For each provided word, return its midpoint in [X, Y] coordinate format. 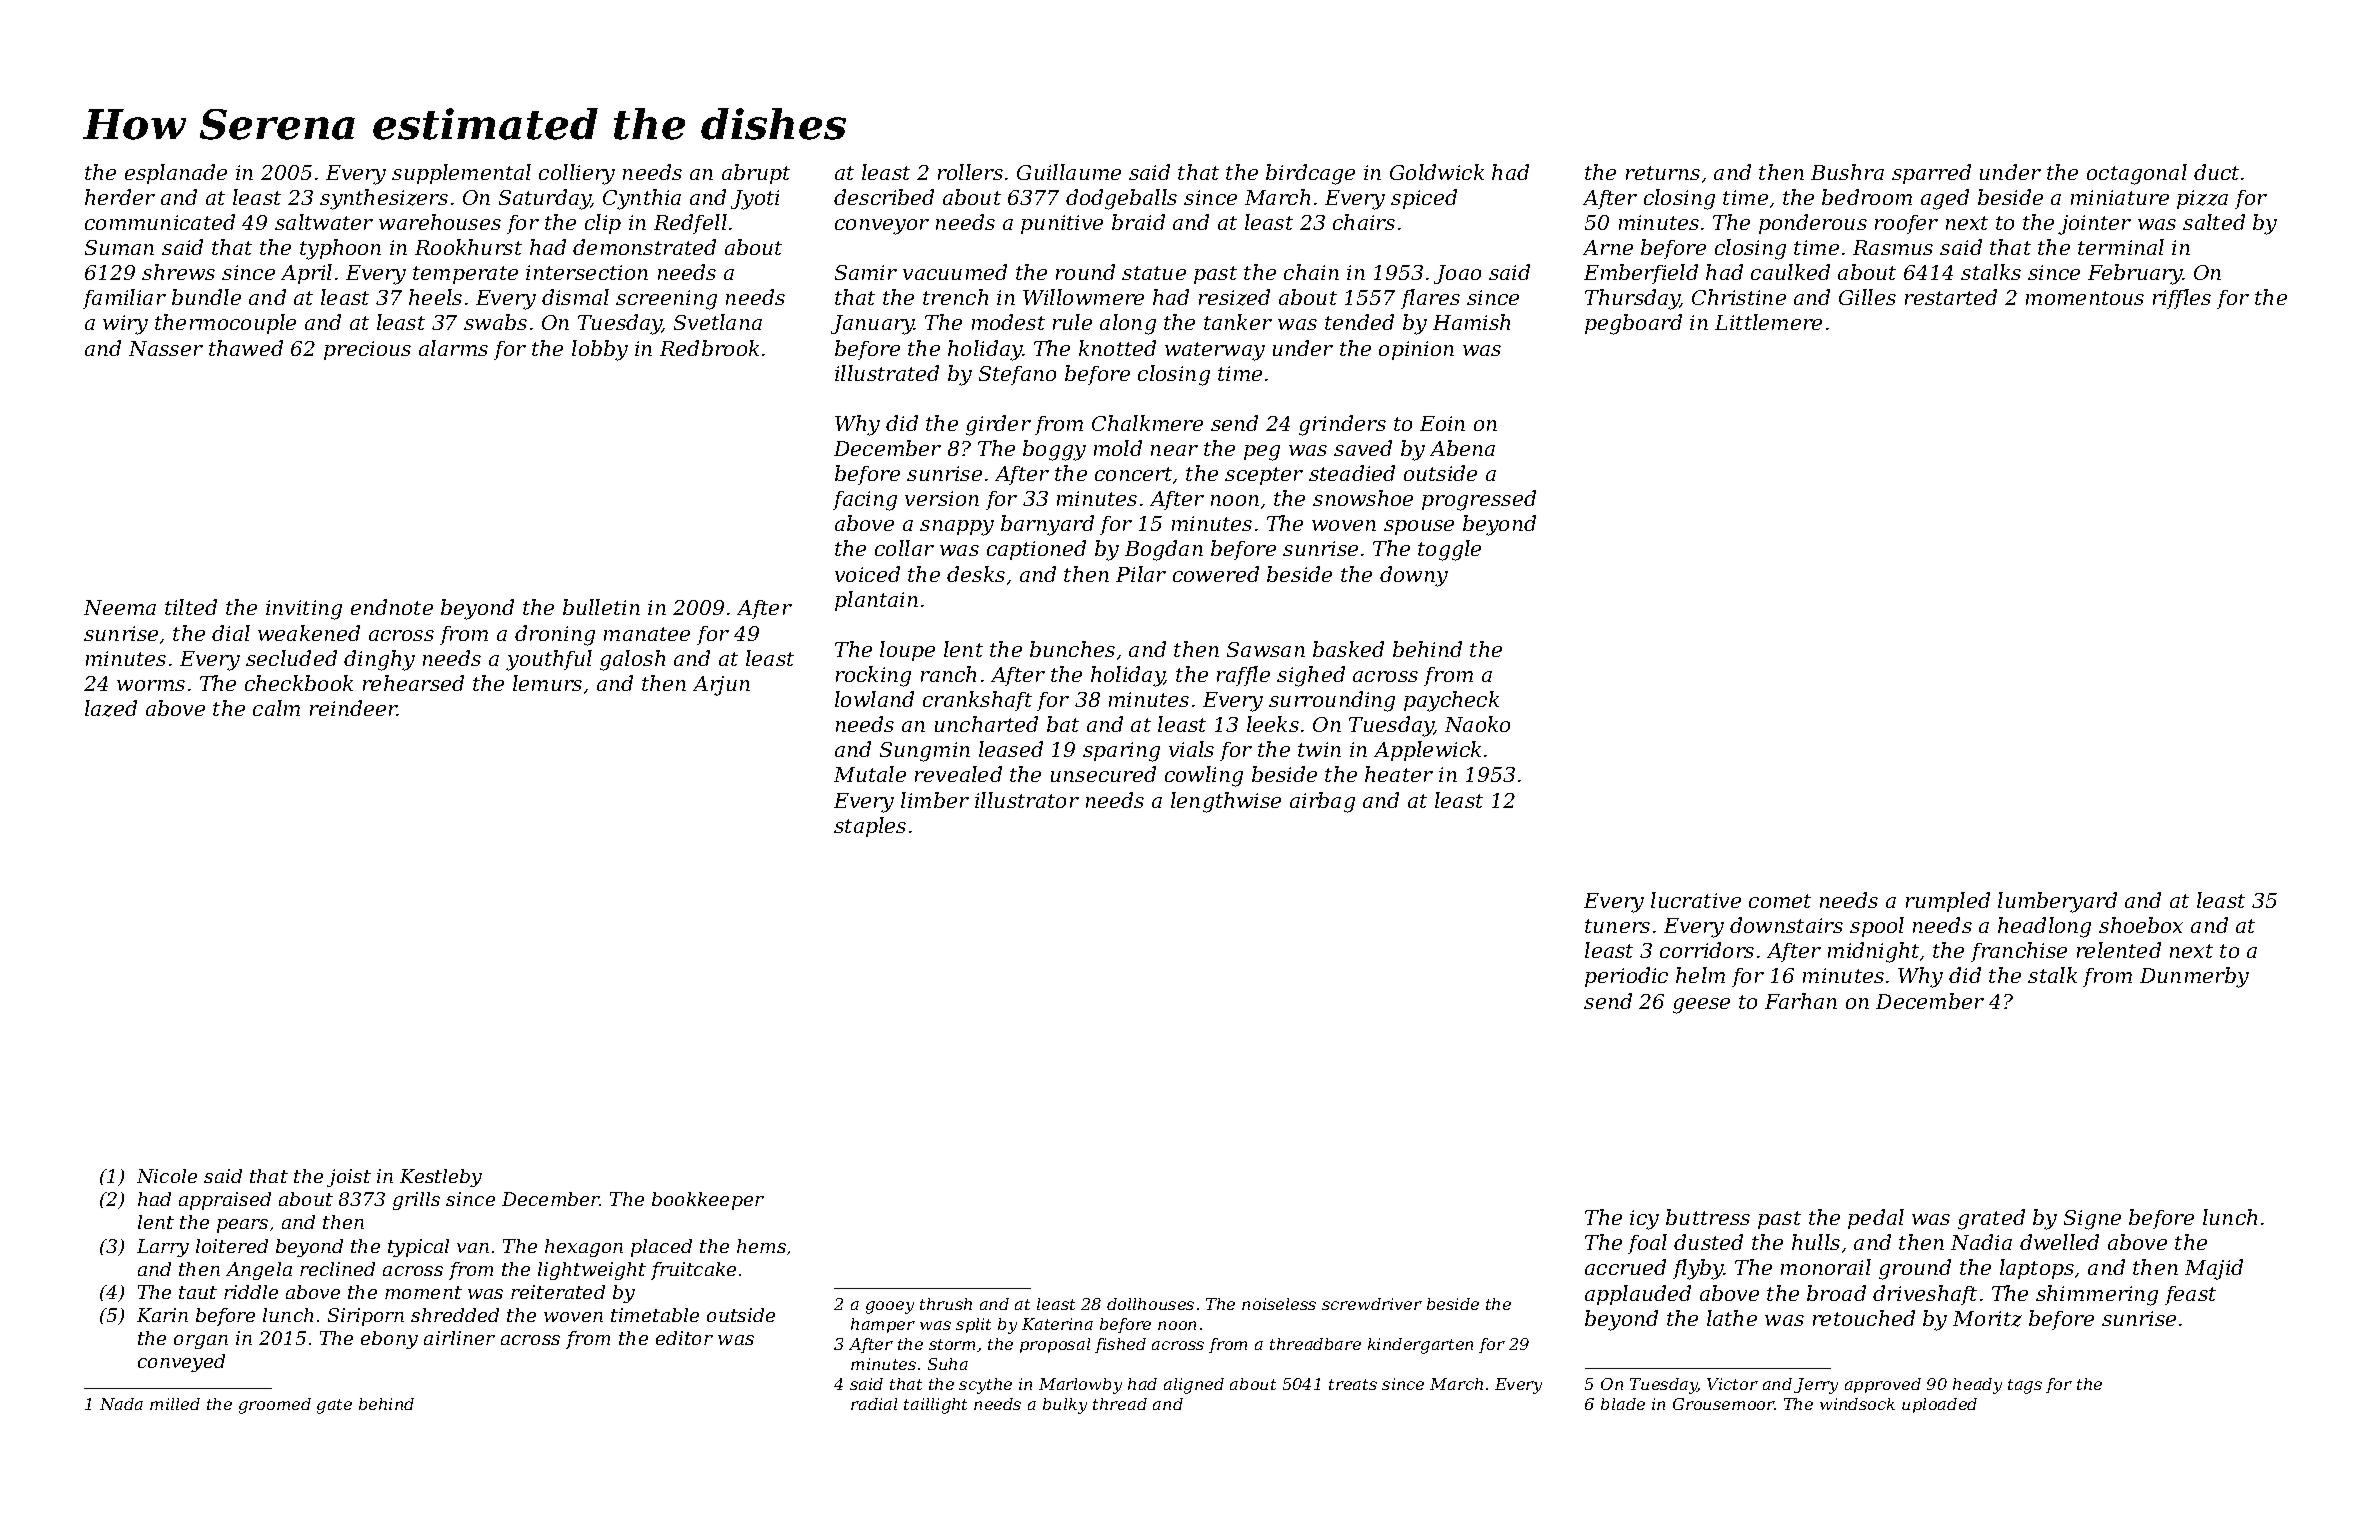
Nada [121, 1404]
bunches [1072, 649]
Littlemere [1768, 322]
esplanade [176, 174]
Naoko [1477, 724]
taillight [935, 1406]
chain [1311, 272]
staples [870, 827]
